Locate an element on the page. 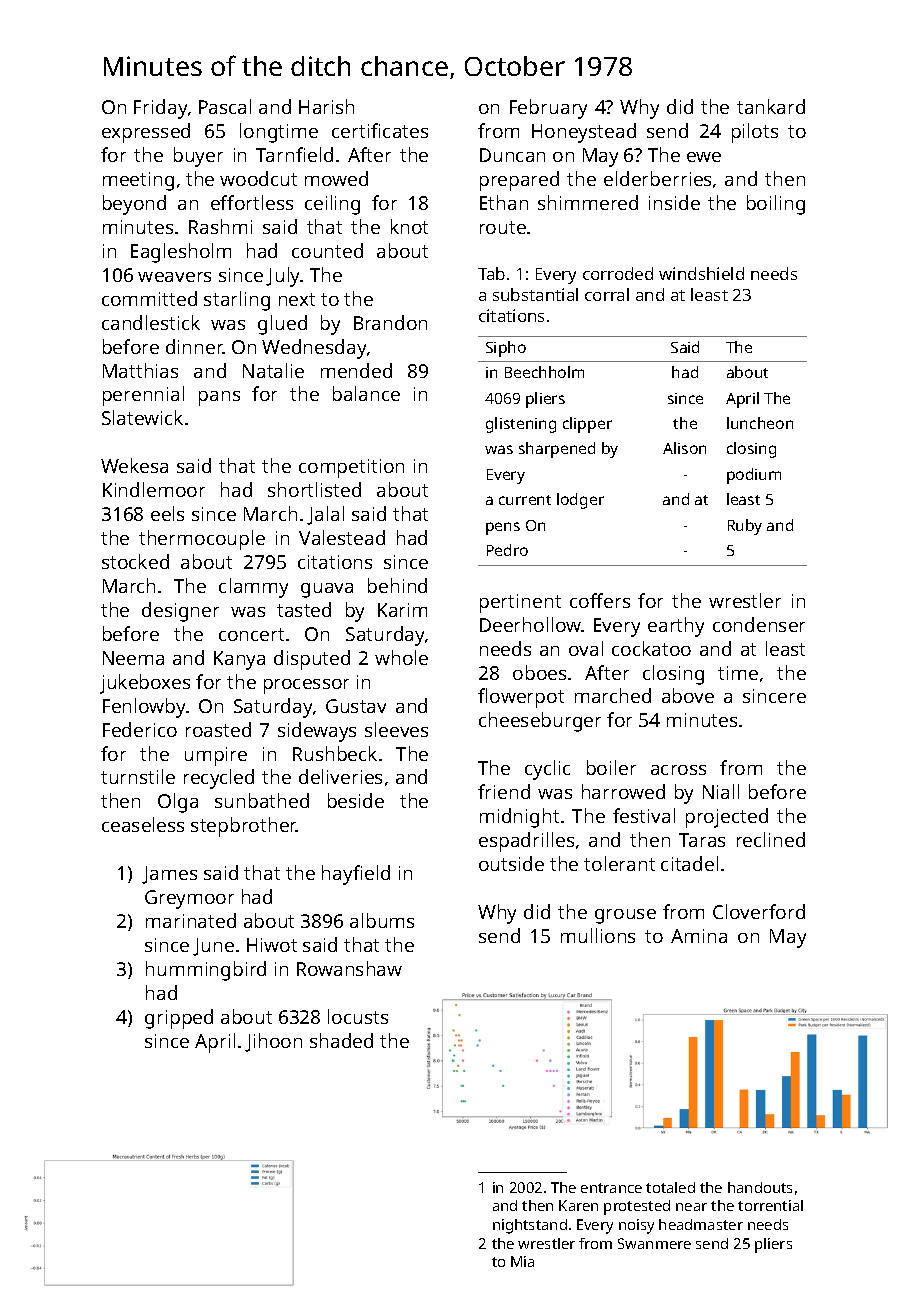 This document has height=1316, width=908. albums is located at coordinates (382, 920).
